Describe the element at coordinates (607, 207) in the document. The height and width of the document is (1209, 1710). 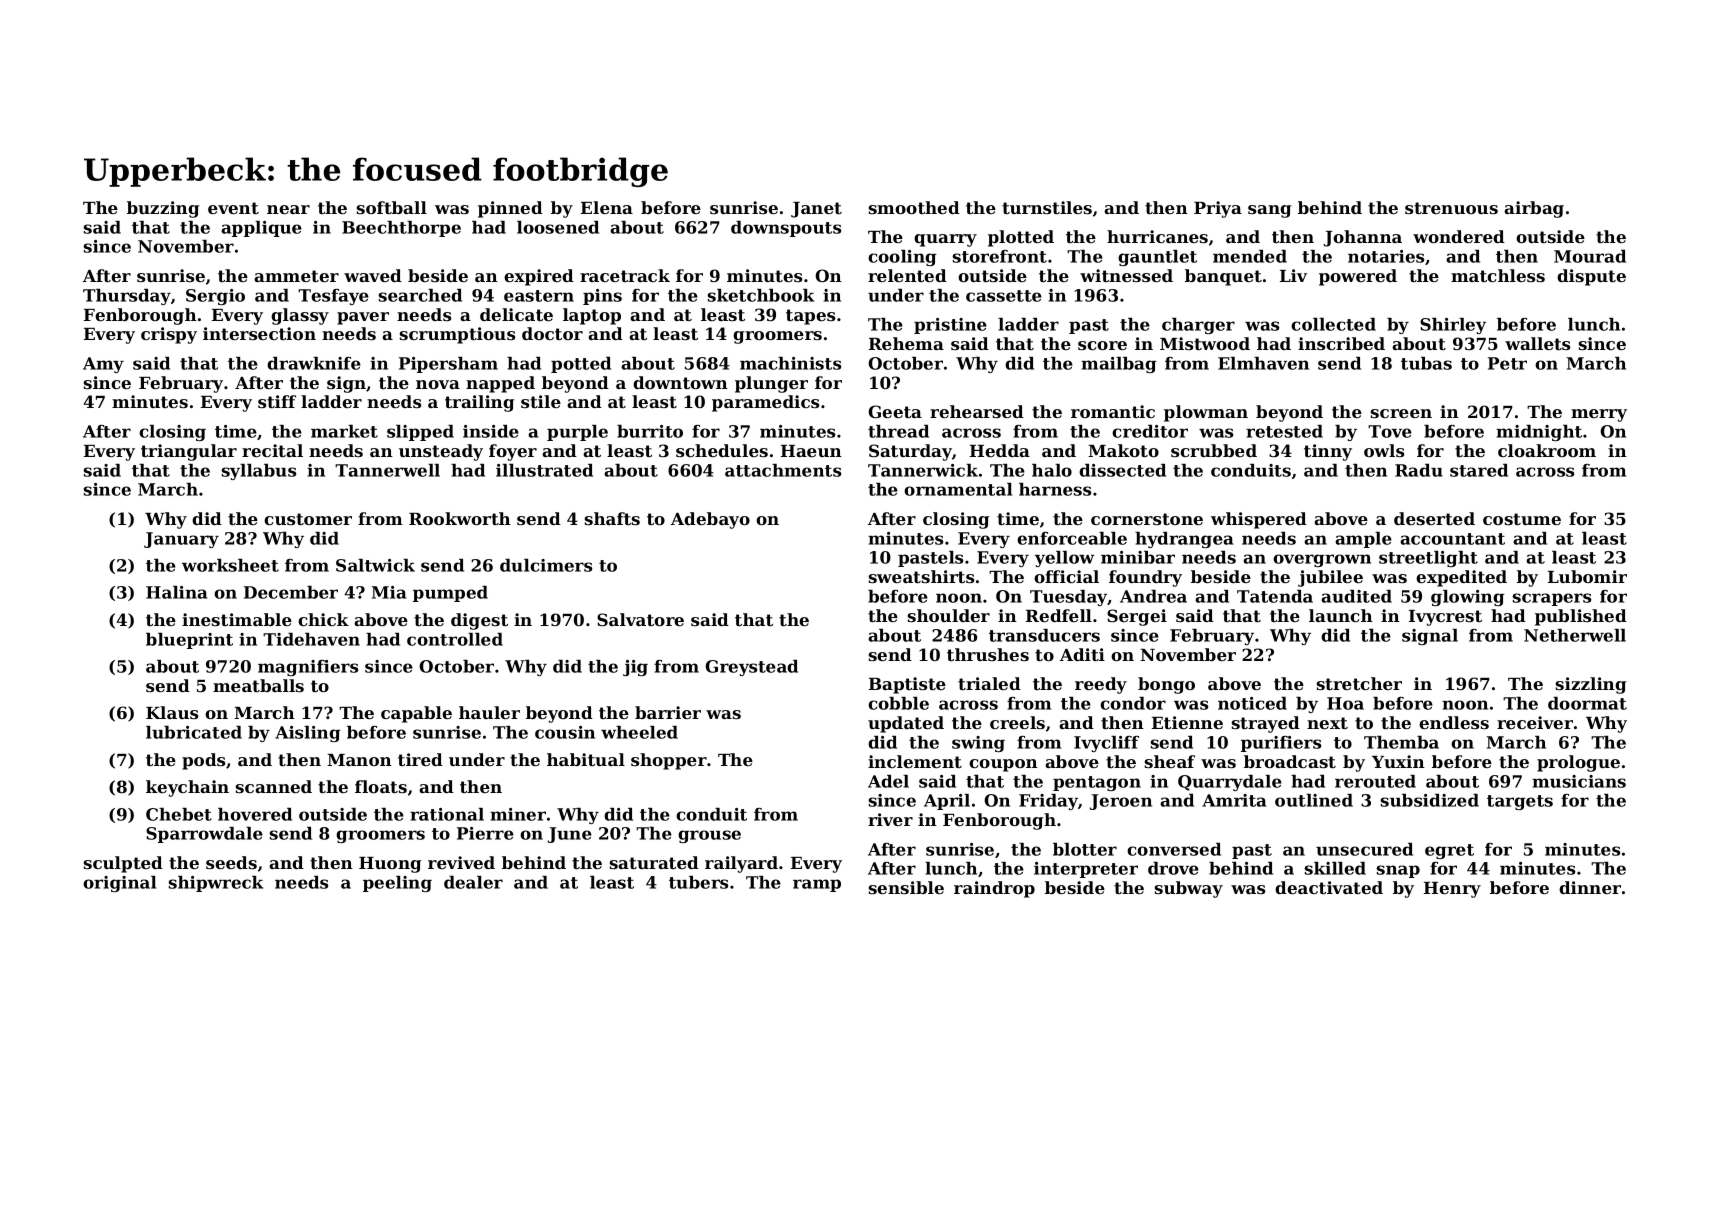
I see `Elena` at that location.
